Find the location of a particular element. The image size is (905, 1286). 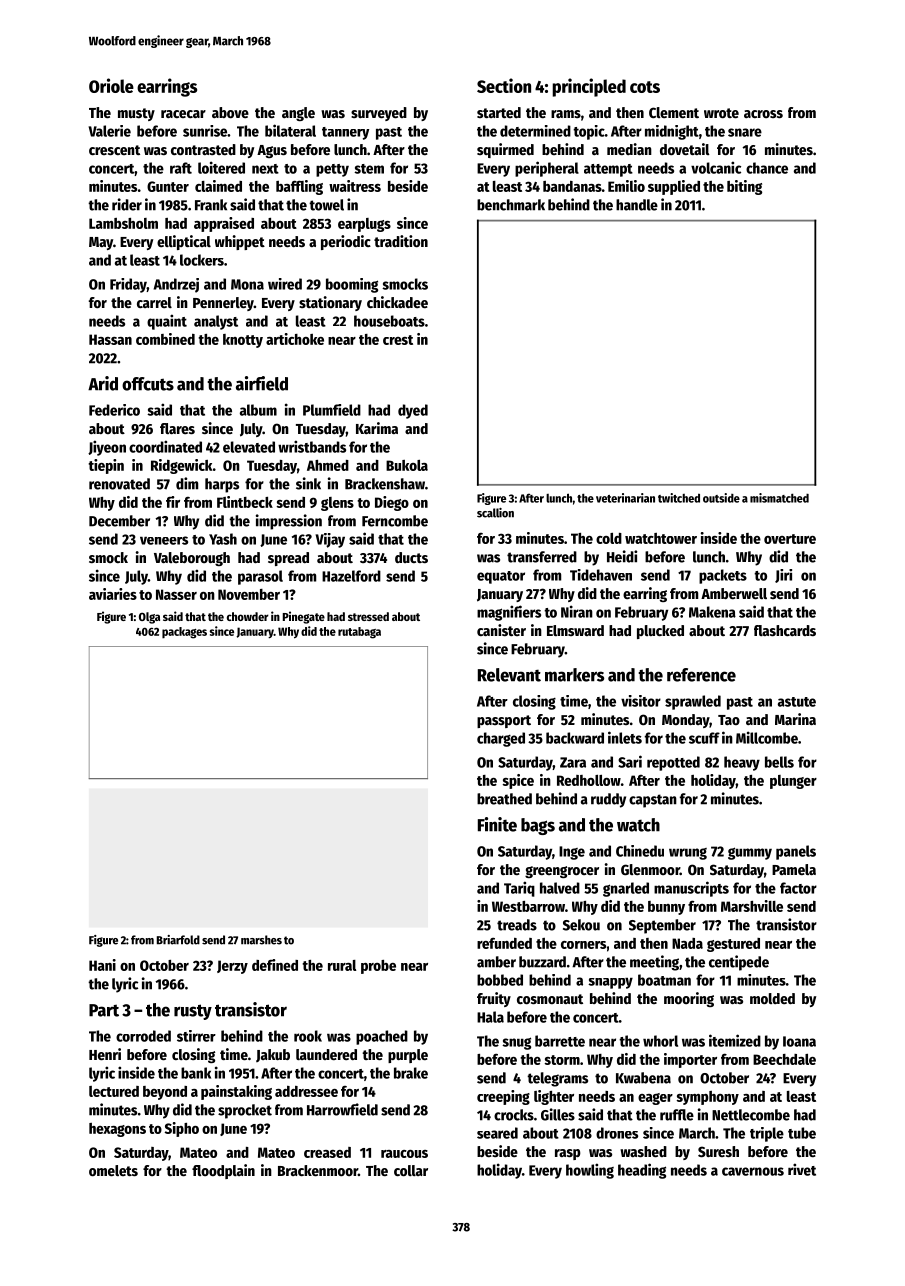

halved is located at coordinates (560, 888).
